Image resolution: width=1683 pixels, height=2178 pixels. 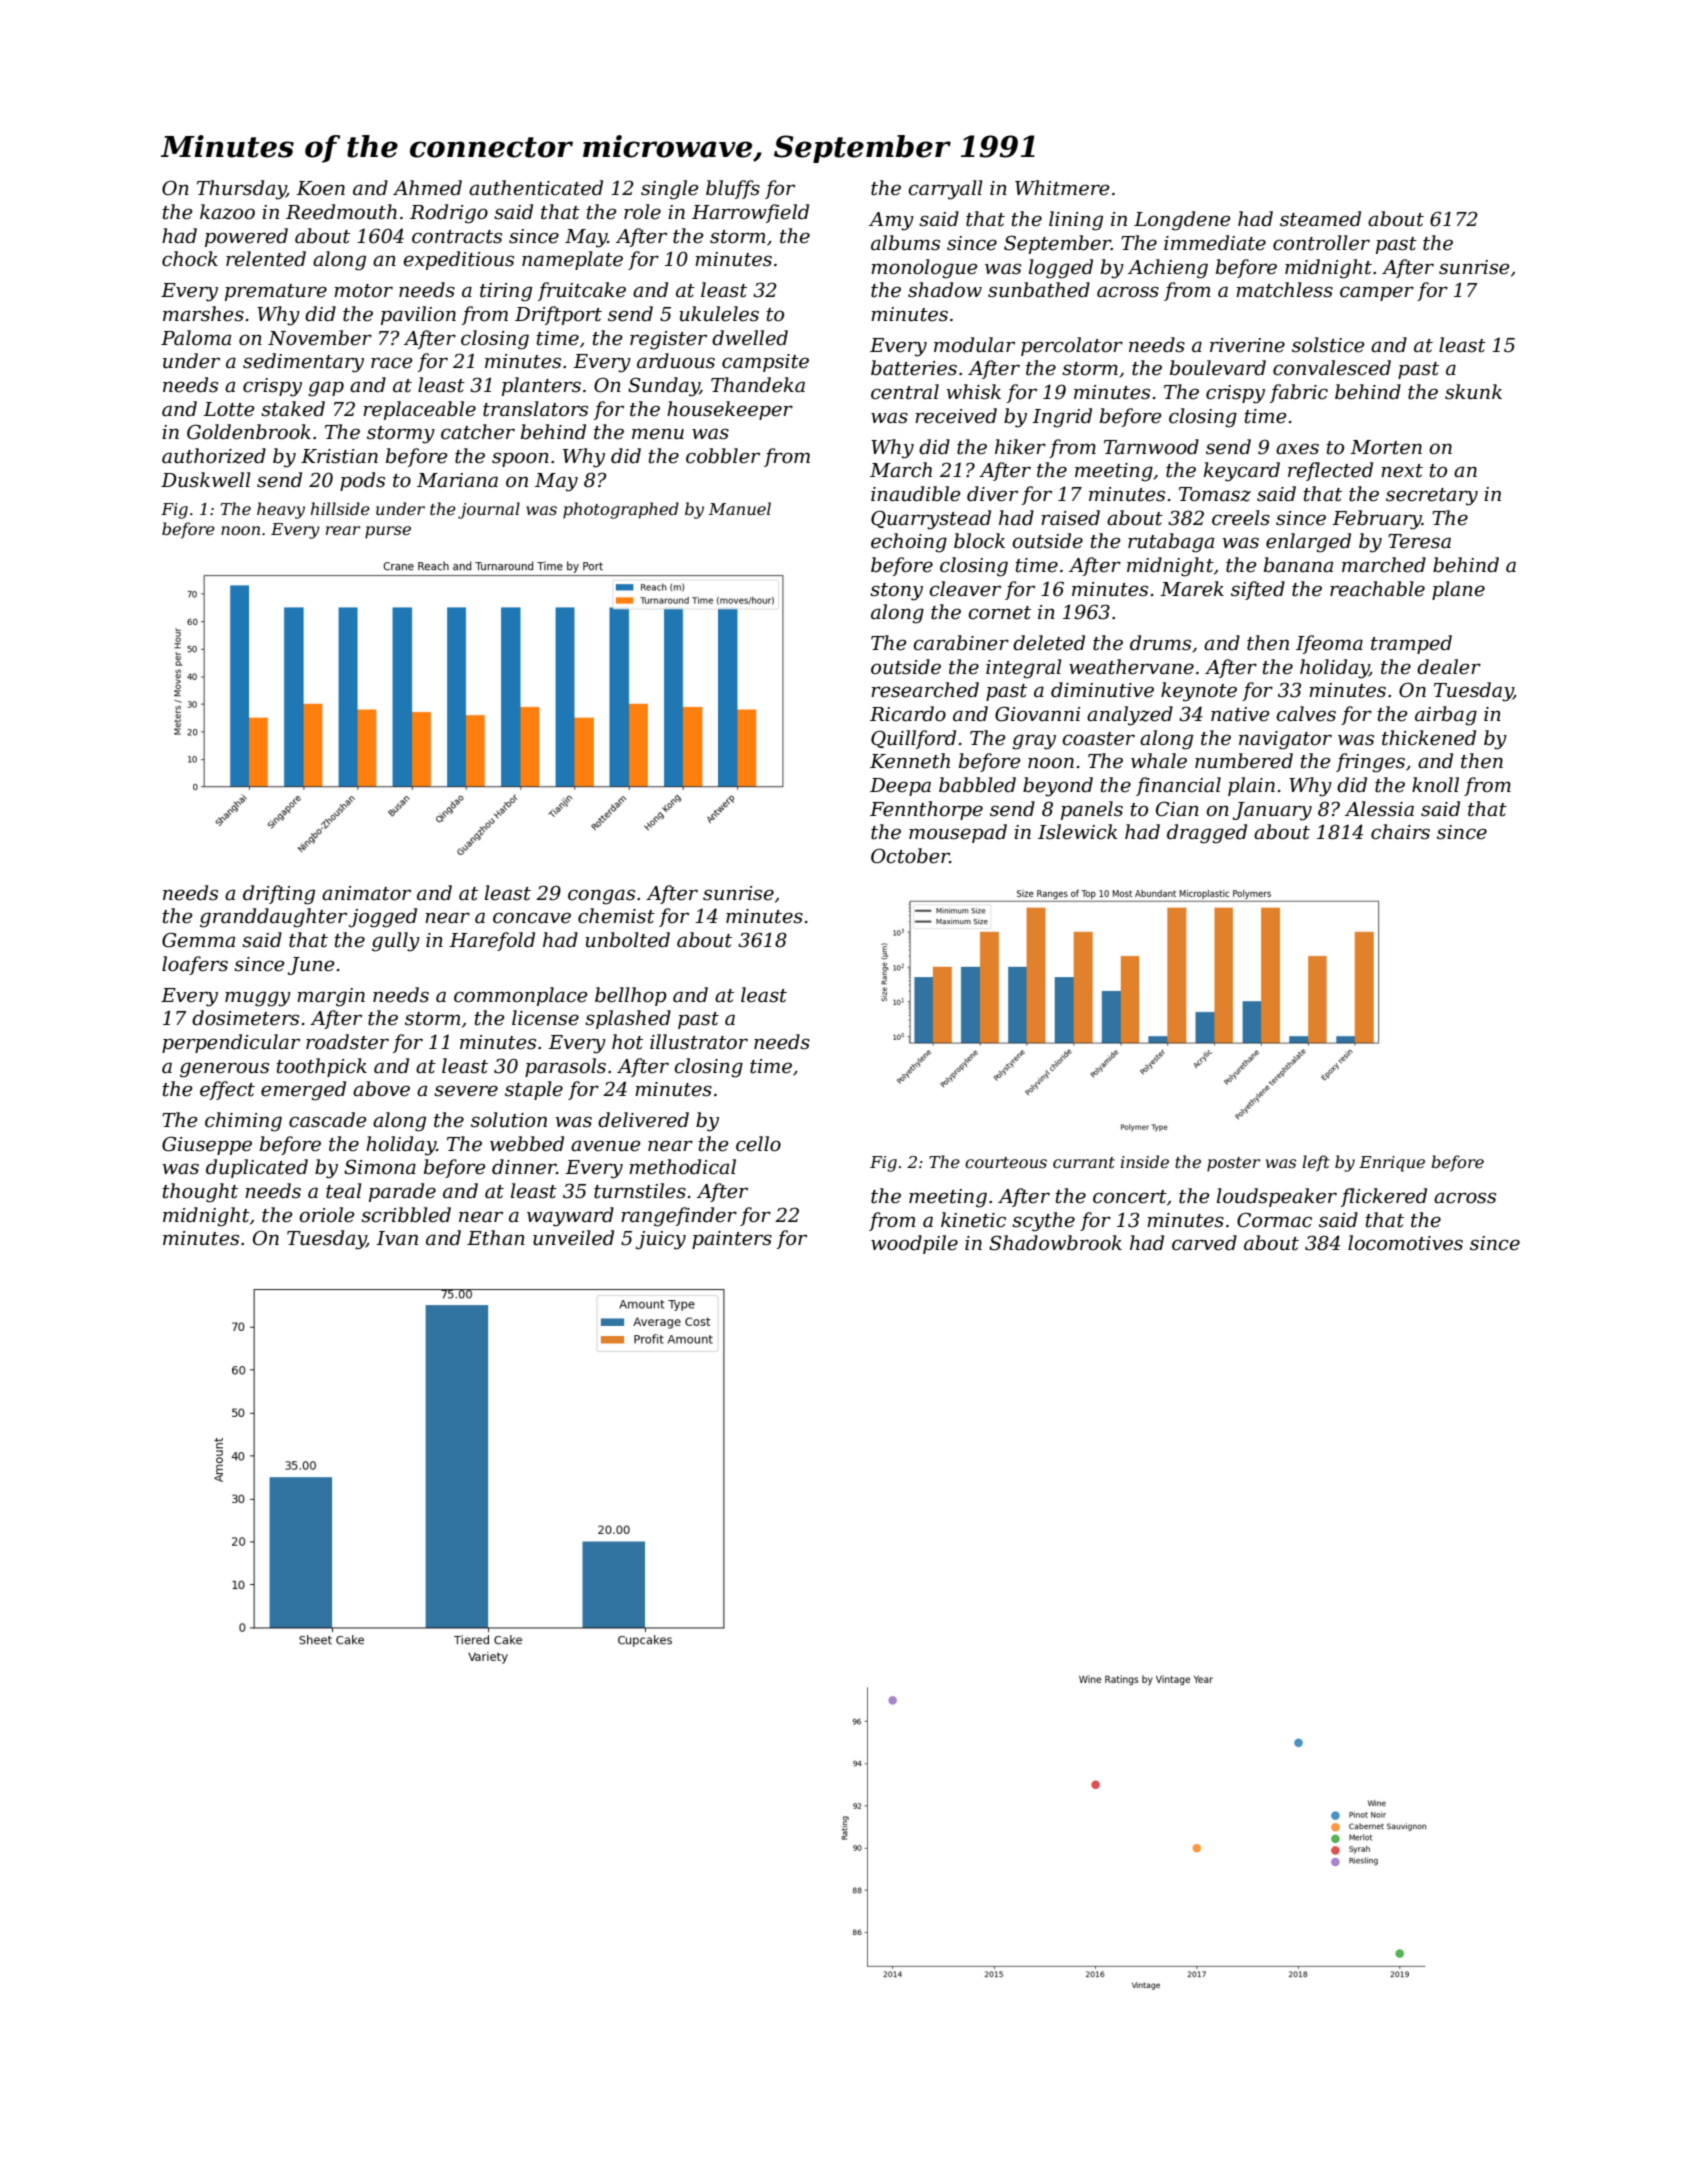 What do you see at coordinates (926, 810) in the screenshot?
I see `Fennthorpe` at bounding box center [926, 810].
